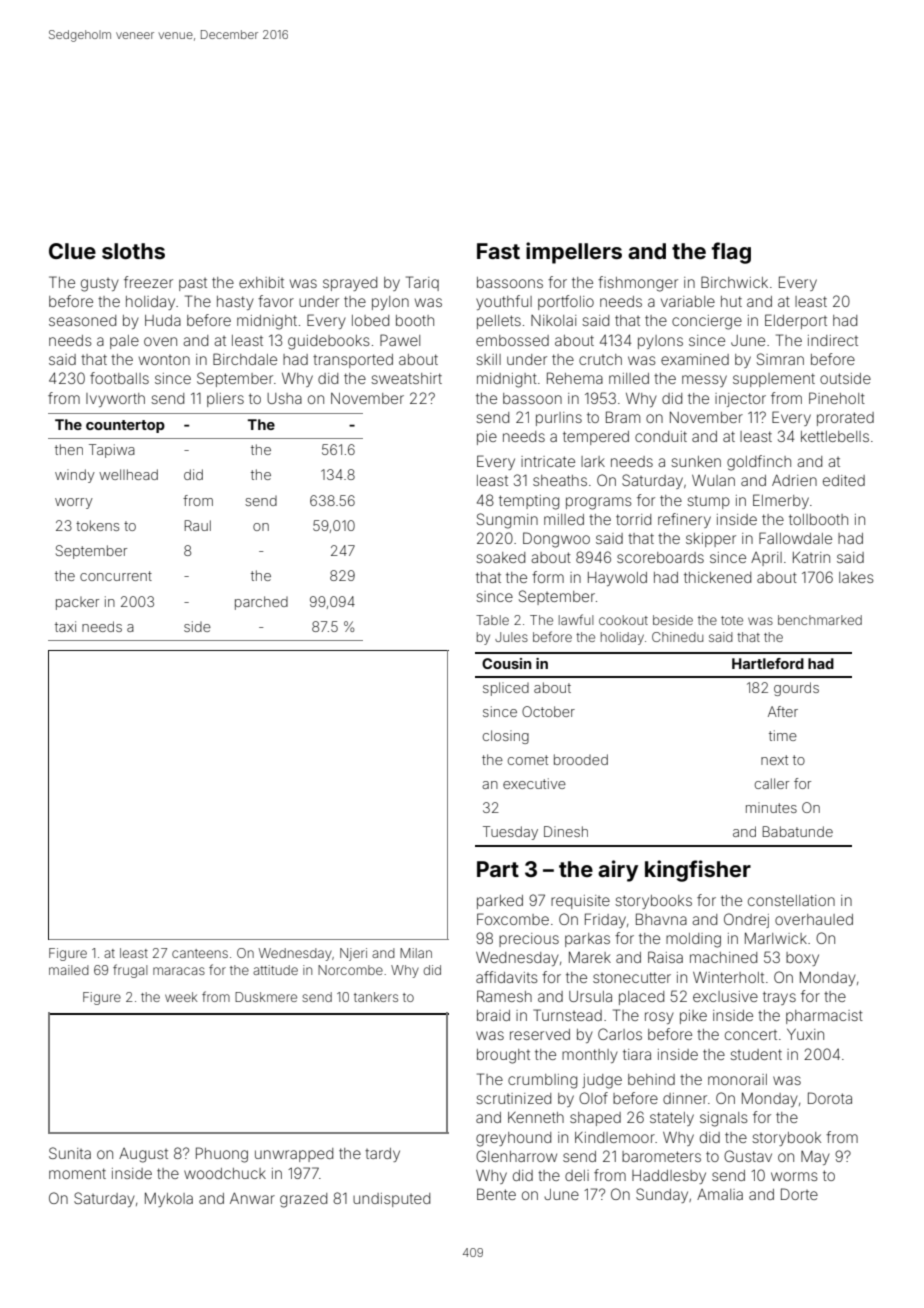 The height and width of the page is (1308, 924). What do you see at coordinates (77, 1173) in the page?
I see `moment` at bounding box center [77, 1173].
